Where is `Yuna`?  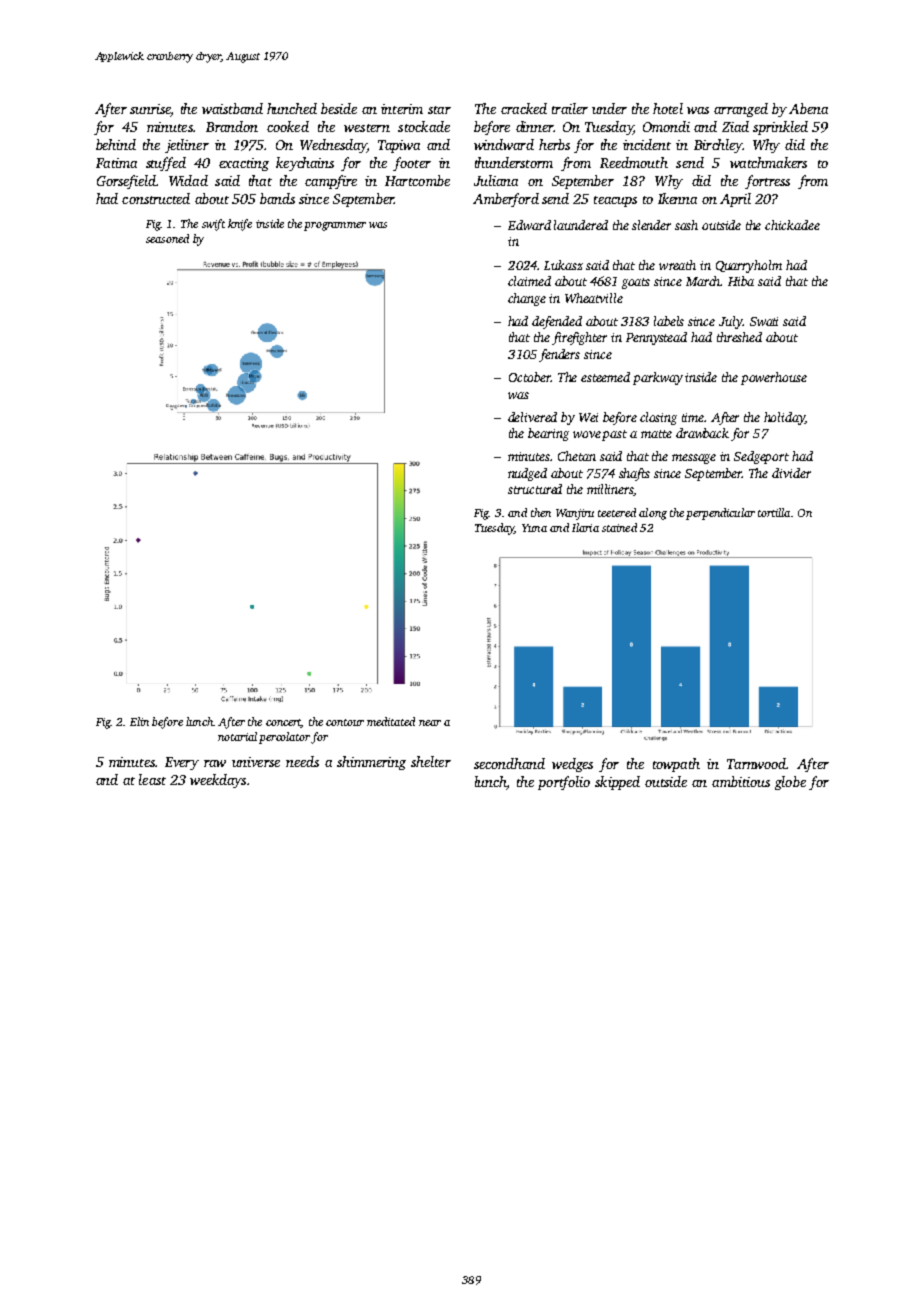 Yuna is located at coordinates (534, 528).
